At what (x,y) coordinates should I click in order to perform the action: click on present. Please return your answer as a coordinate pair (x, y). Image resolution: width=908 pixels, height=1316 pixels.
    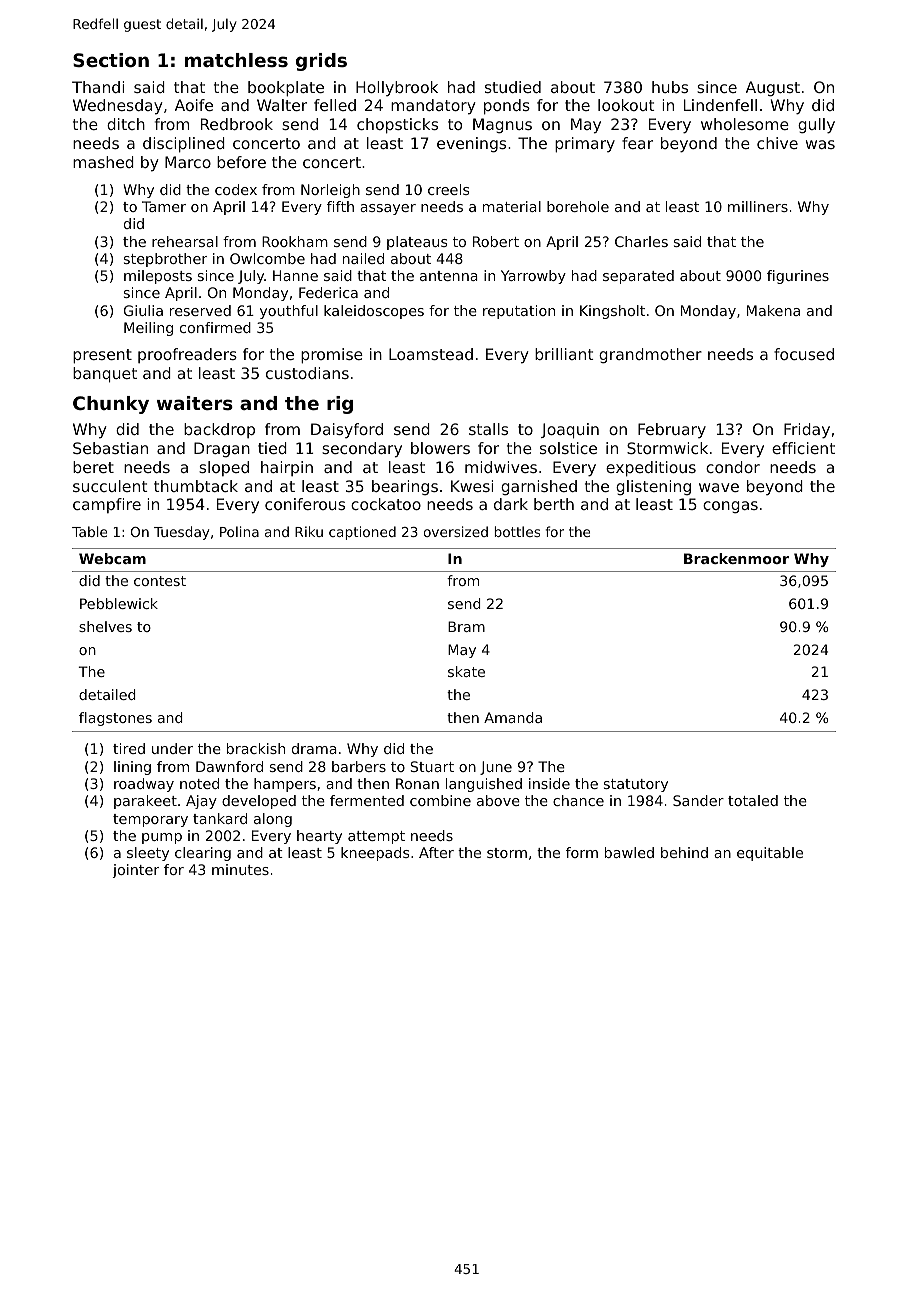
    Looking at the image, I should click on (102, 356).
